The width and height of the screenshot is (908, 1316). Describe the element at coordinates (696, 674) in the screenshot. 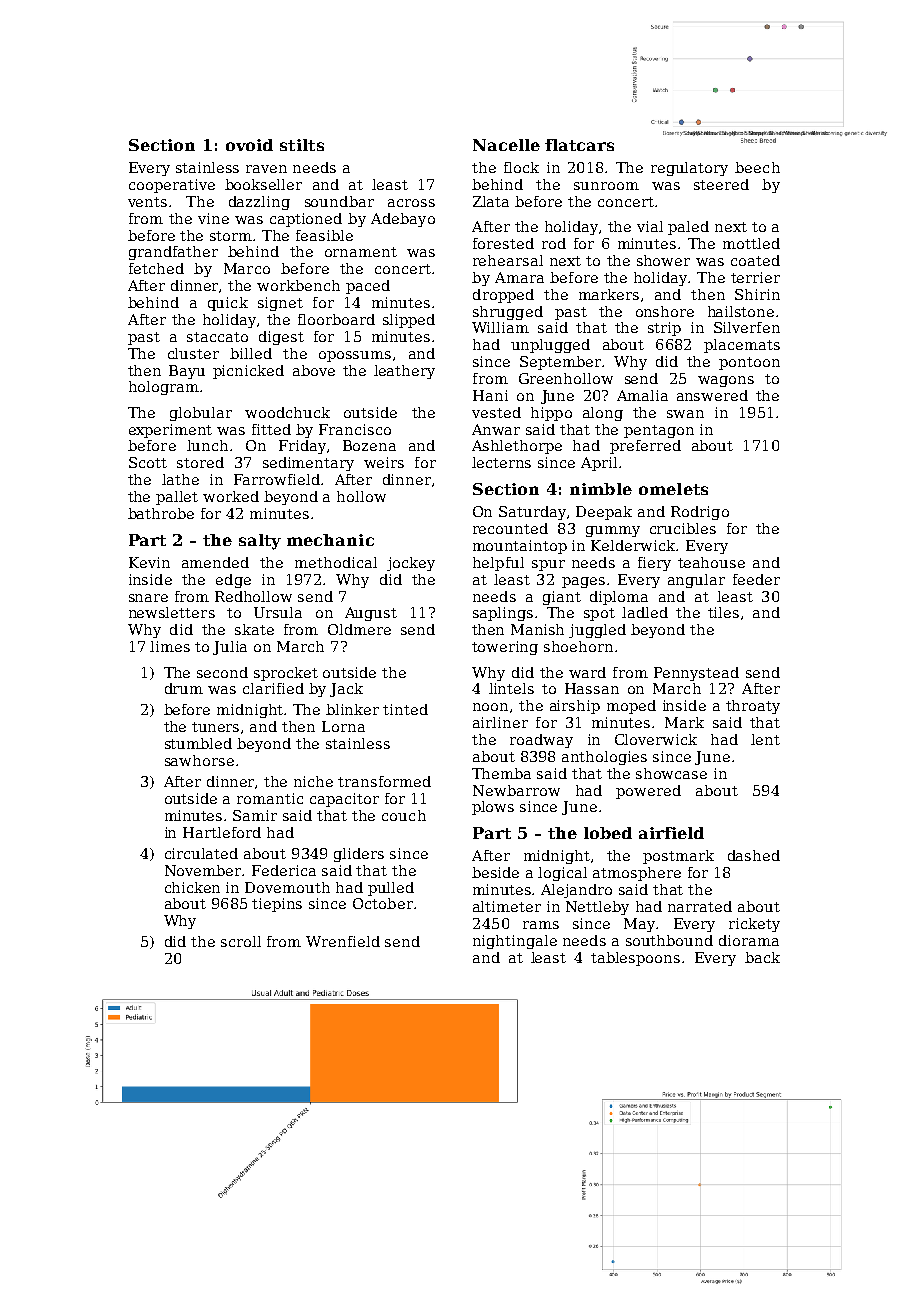

I see `Pennystead` at that location.
